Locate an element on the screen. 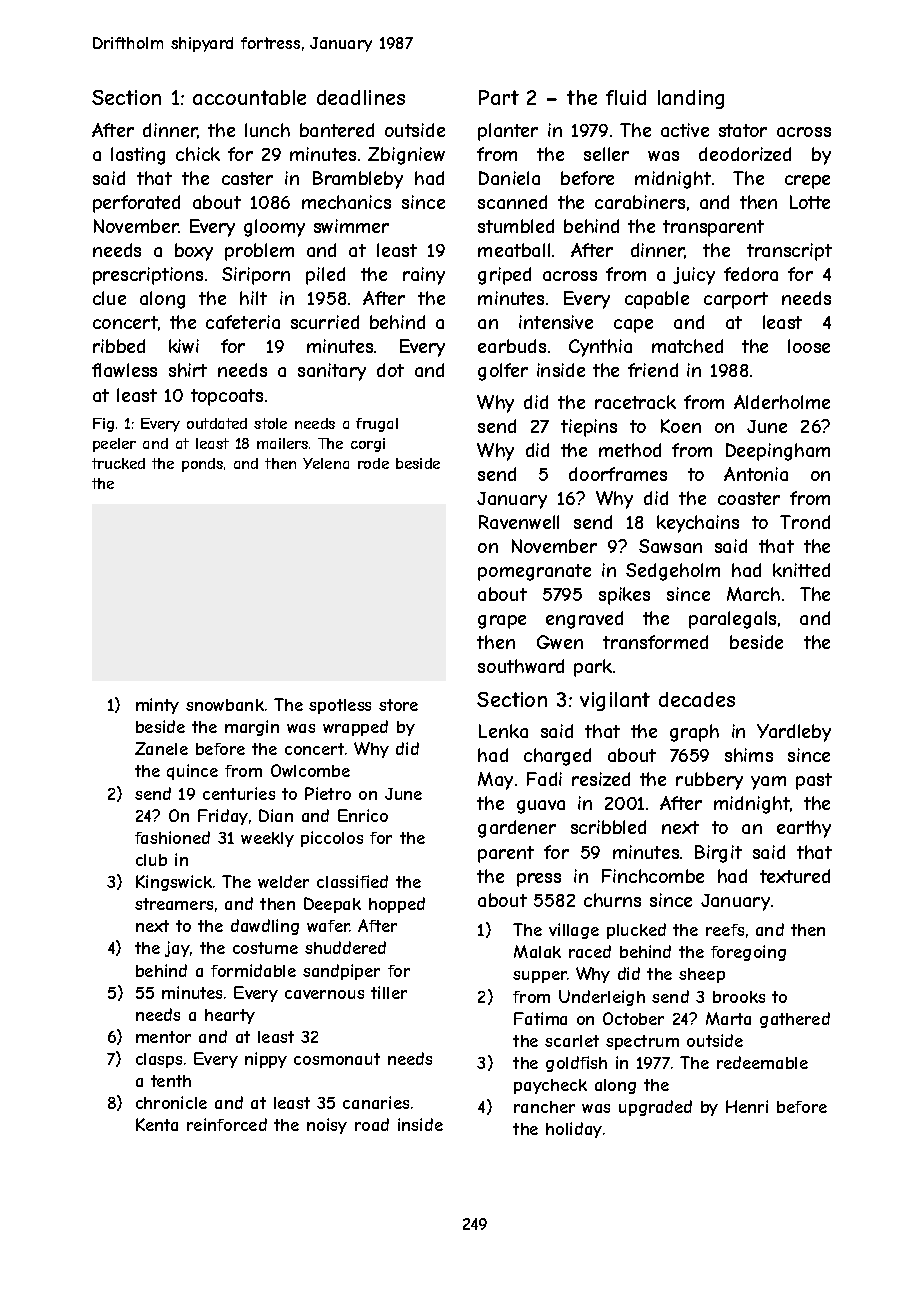 Image resolution: width=924 pixels, height=1311 pixels. Kenta is located at coordinates (157, 1124).
